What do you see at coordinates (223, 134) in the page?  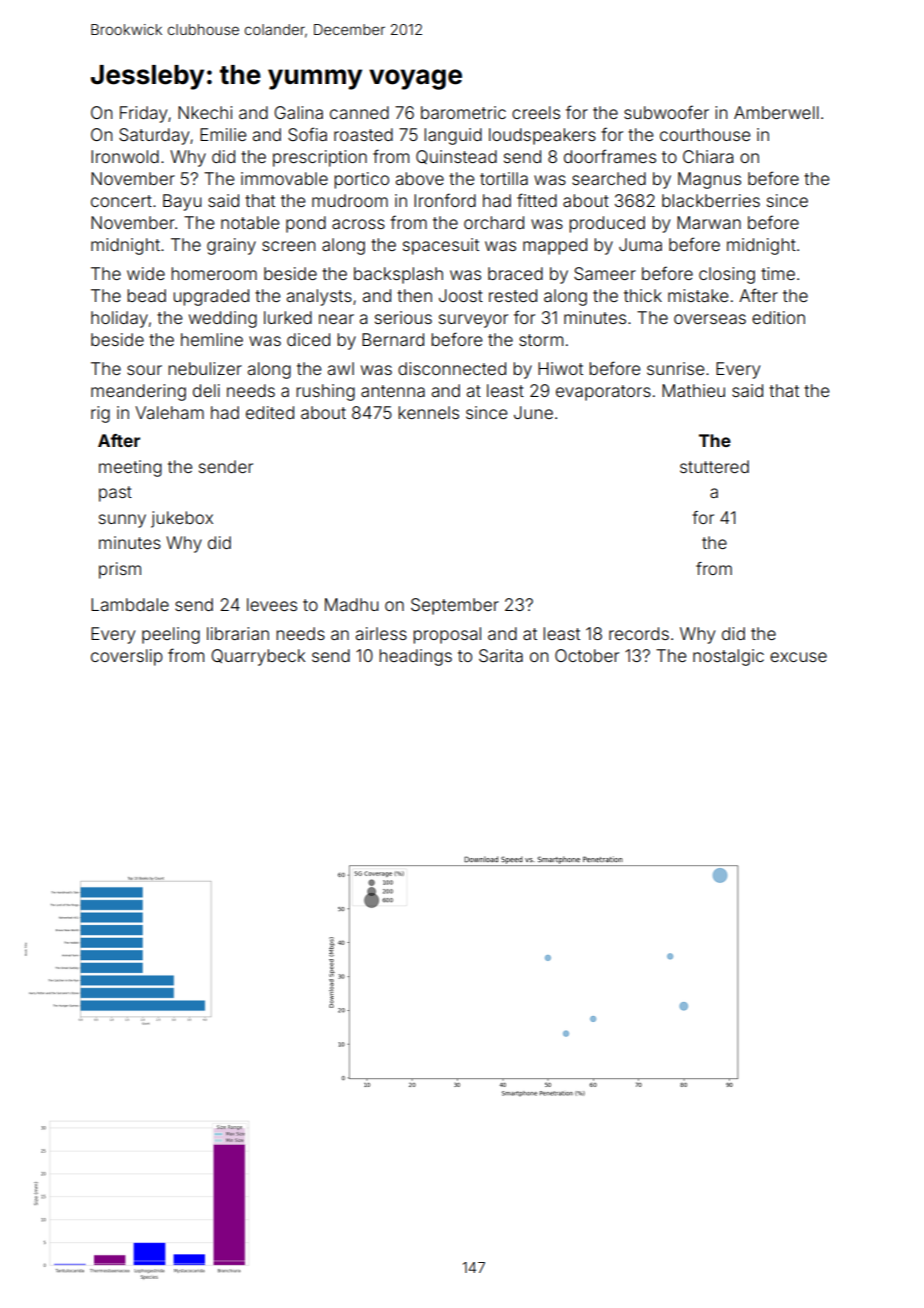 I see `Emilie` at bounding box center [223, 134].
